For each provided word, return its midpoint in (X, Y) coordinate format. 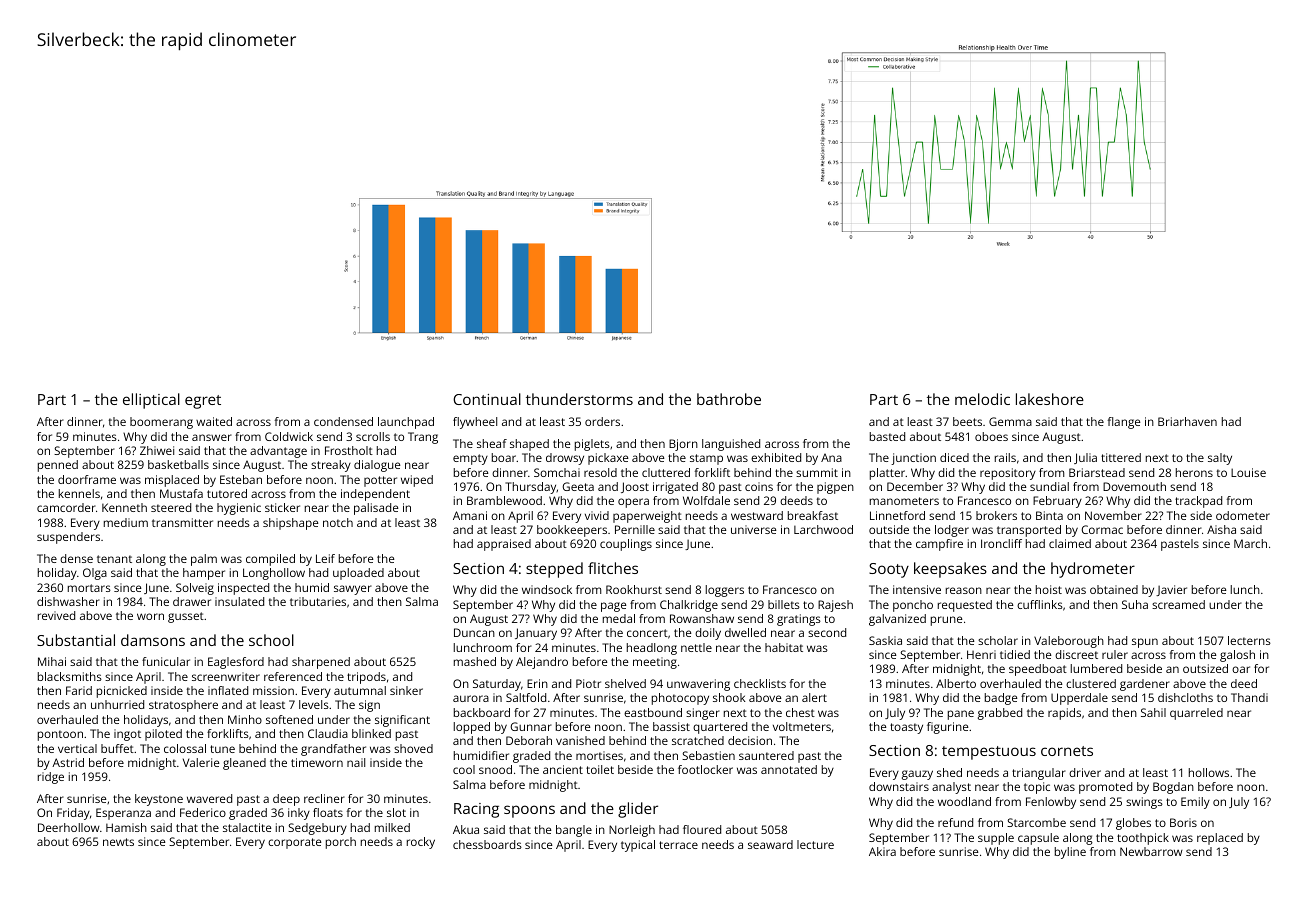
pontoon (60, 735)
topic (1037, 788)
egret (203, 402)
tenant (114, 559)
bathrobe (729, 399)
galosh (1237, 656)
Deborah (529, 740)
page (614, 607)
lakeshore (1050, 399)
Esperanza (123, 814)
